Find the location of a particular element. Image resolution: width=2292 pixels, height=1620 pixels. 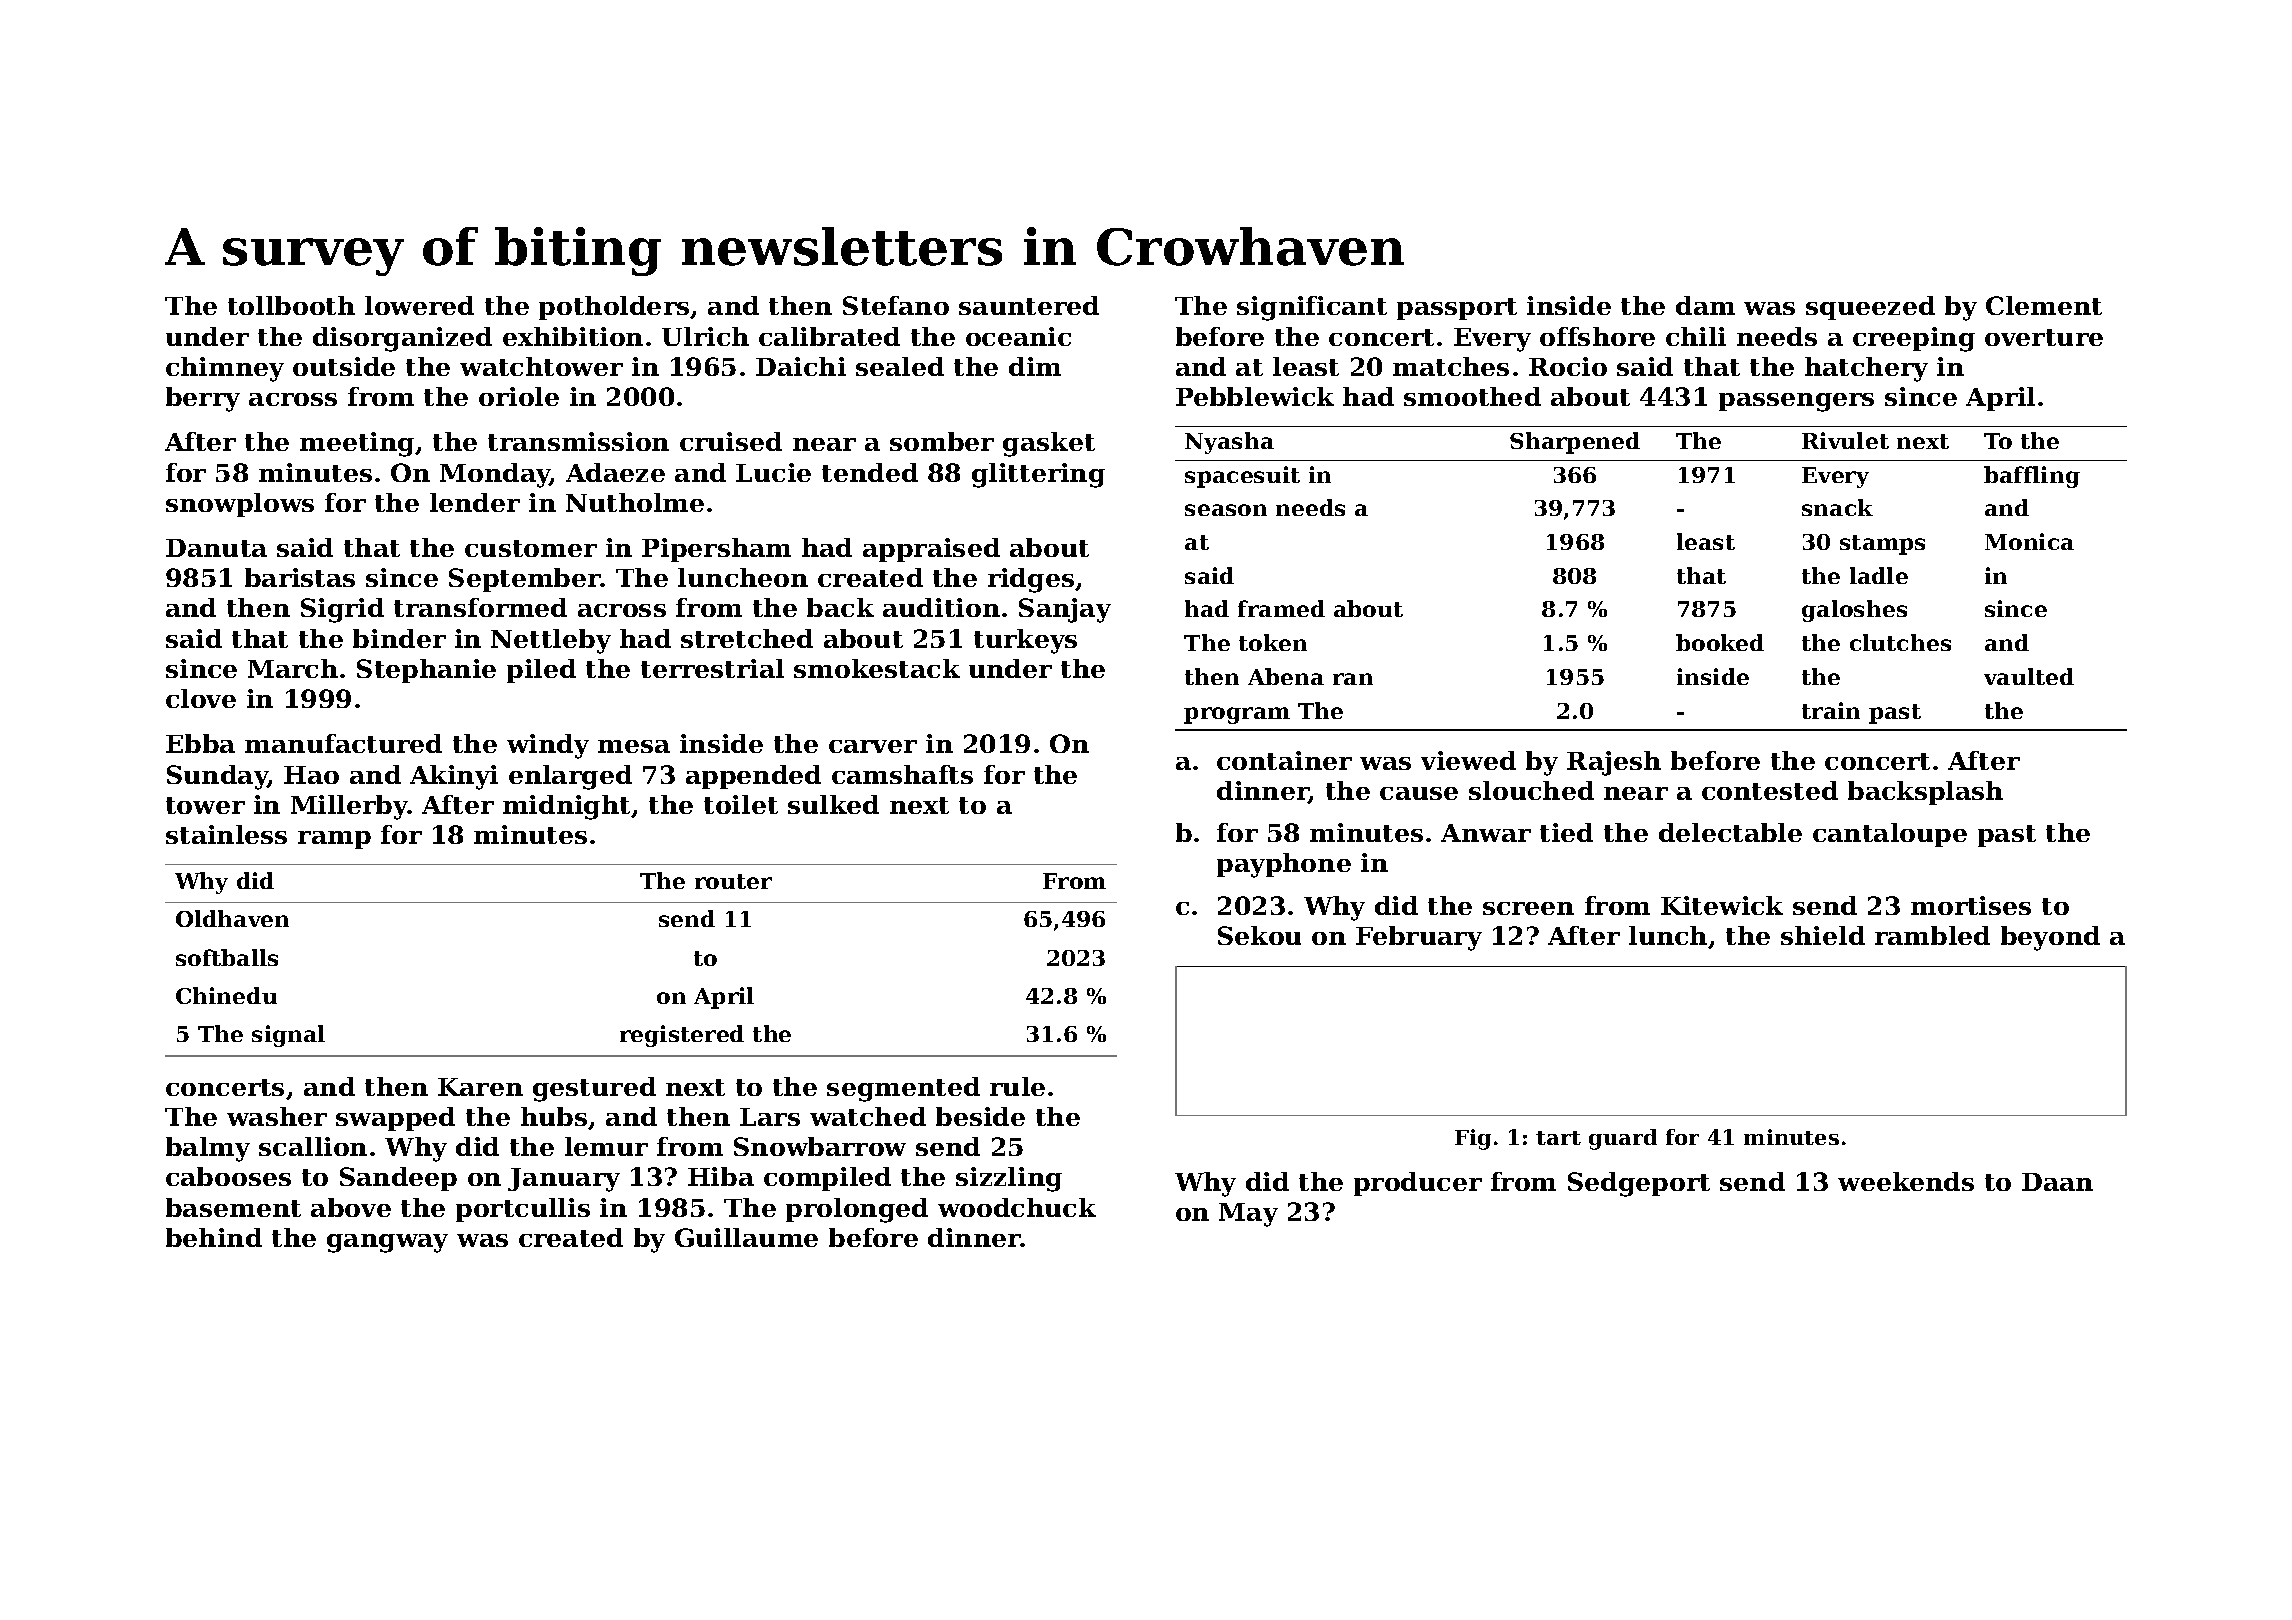

baristas is located at coordinates (300, 577).
